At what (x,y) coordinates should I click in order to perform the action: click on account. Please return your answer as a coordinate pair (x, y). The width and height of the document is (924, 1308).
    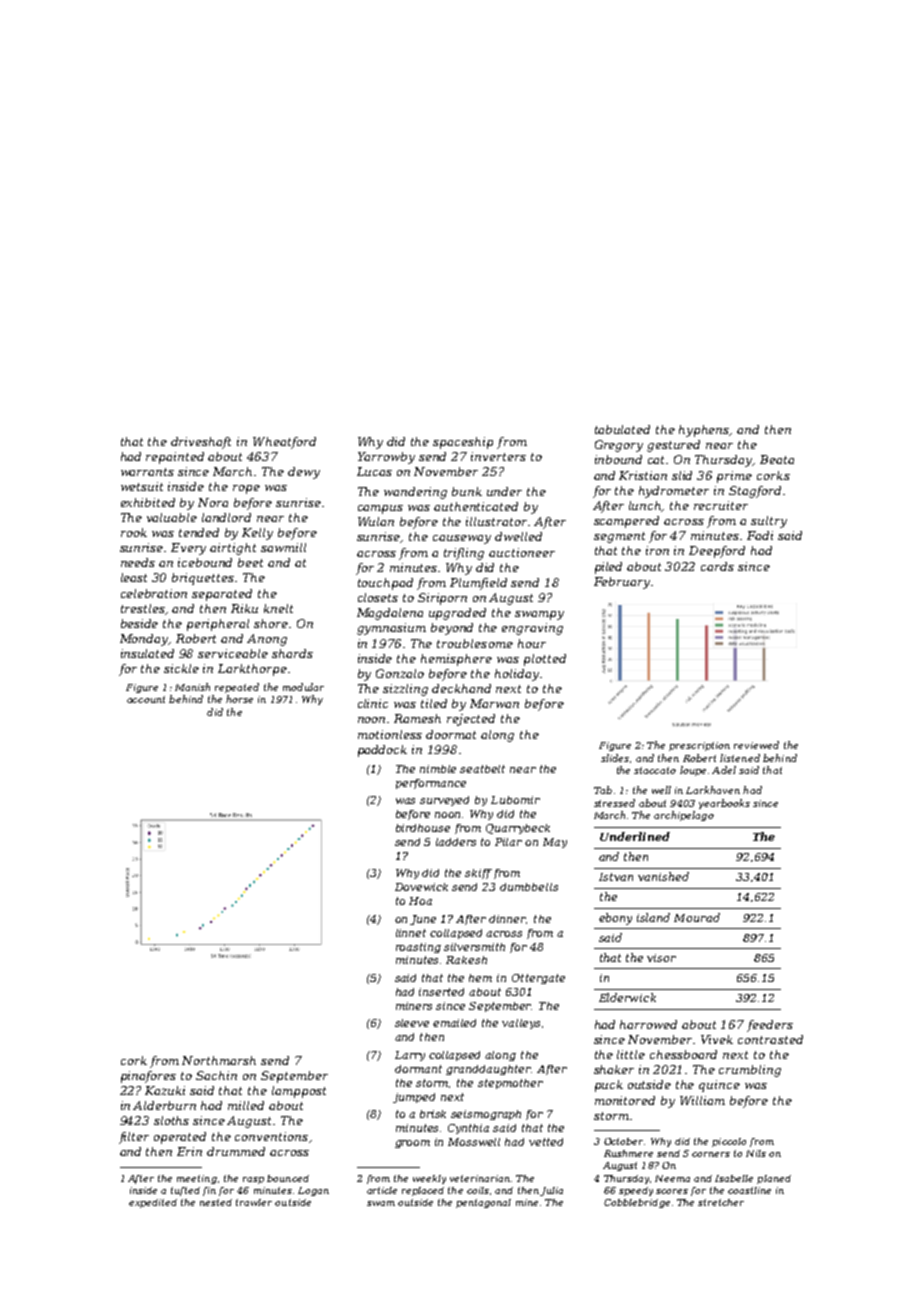
    Looking at the image, I should click on (146, 699).
